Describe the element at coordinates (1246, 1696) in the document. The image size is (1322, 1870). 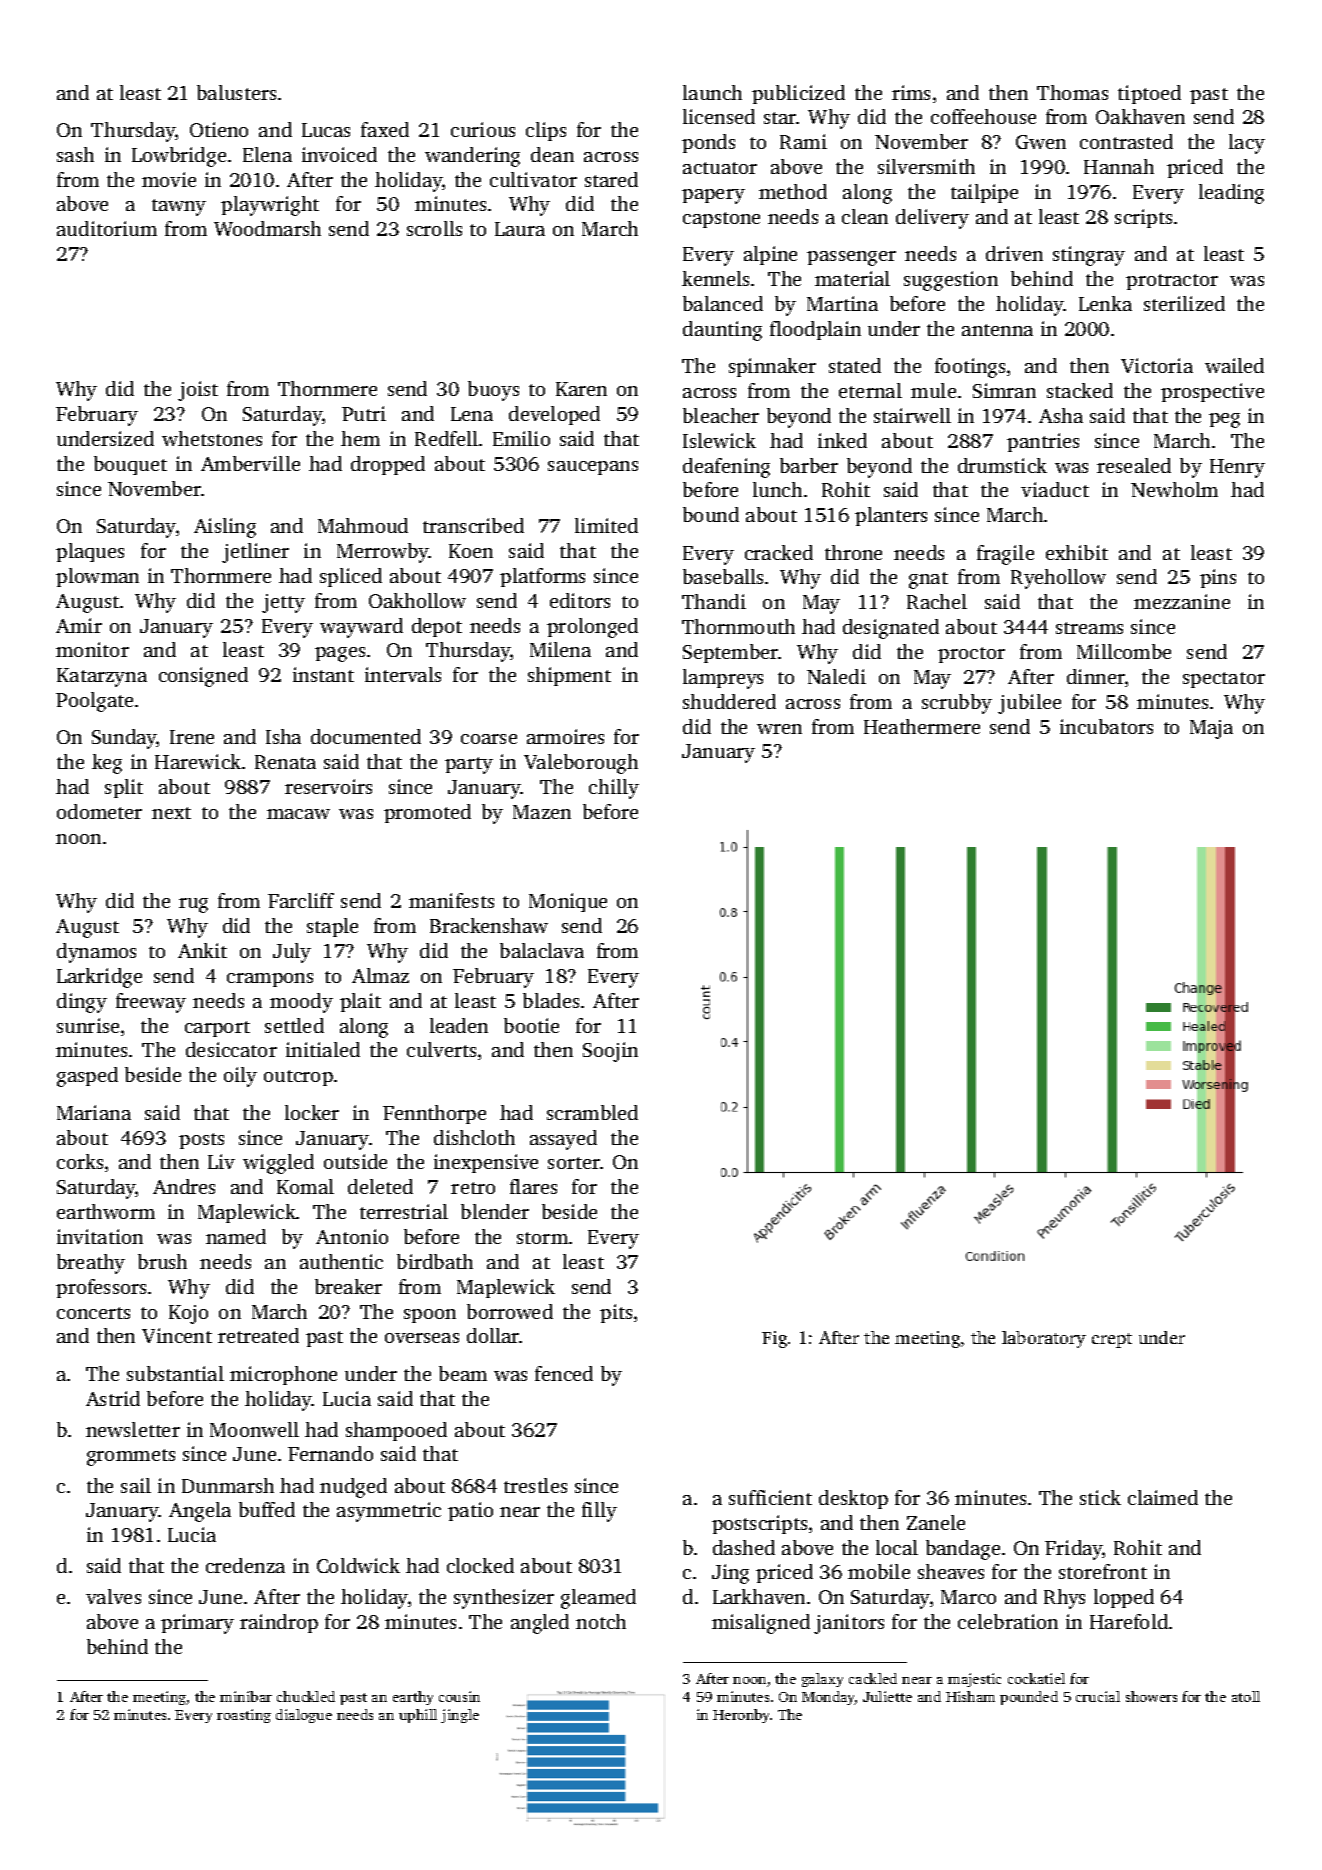
I see `atoll` at that location.
